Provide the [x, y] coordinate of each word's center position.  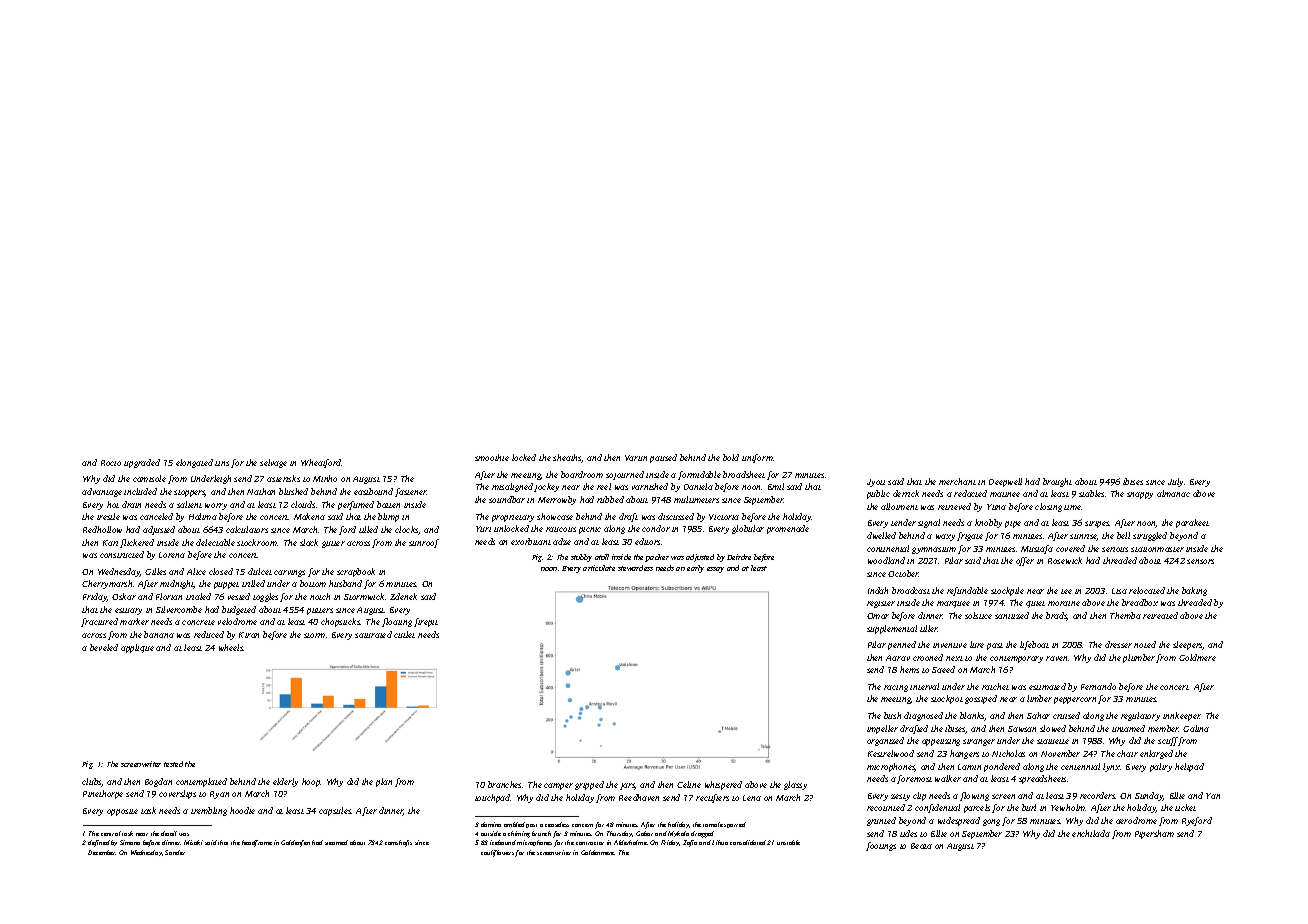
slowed [1053, 728]
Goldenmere [598, 852]
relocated [1147, 590]
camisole [149, 478]
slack [309, 542]
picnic [590, 530]
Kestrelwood [891, 753]
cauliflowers [497, 853]
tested [173, 764]
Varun [636, 458]
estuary [128, 611]
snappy [1140, 495]
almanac [1173, 493]
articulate [599, 568]
